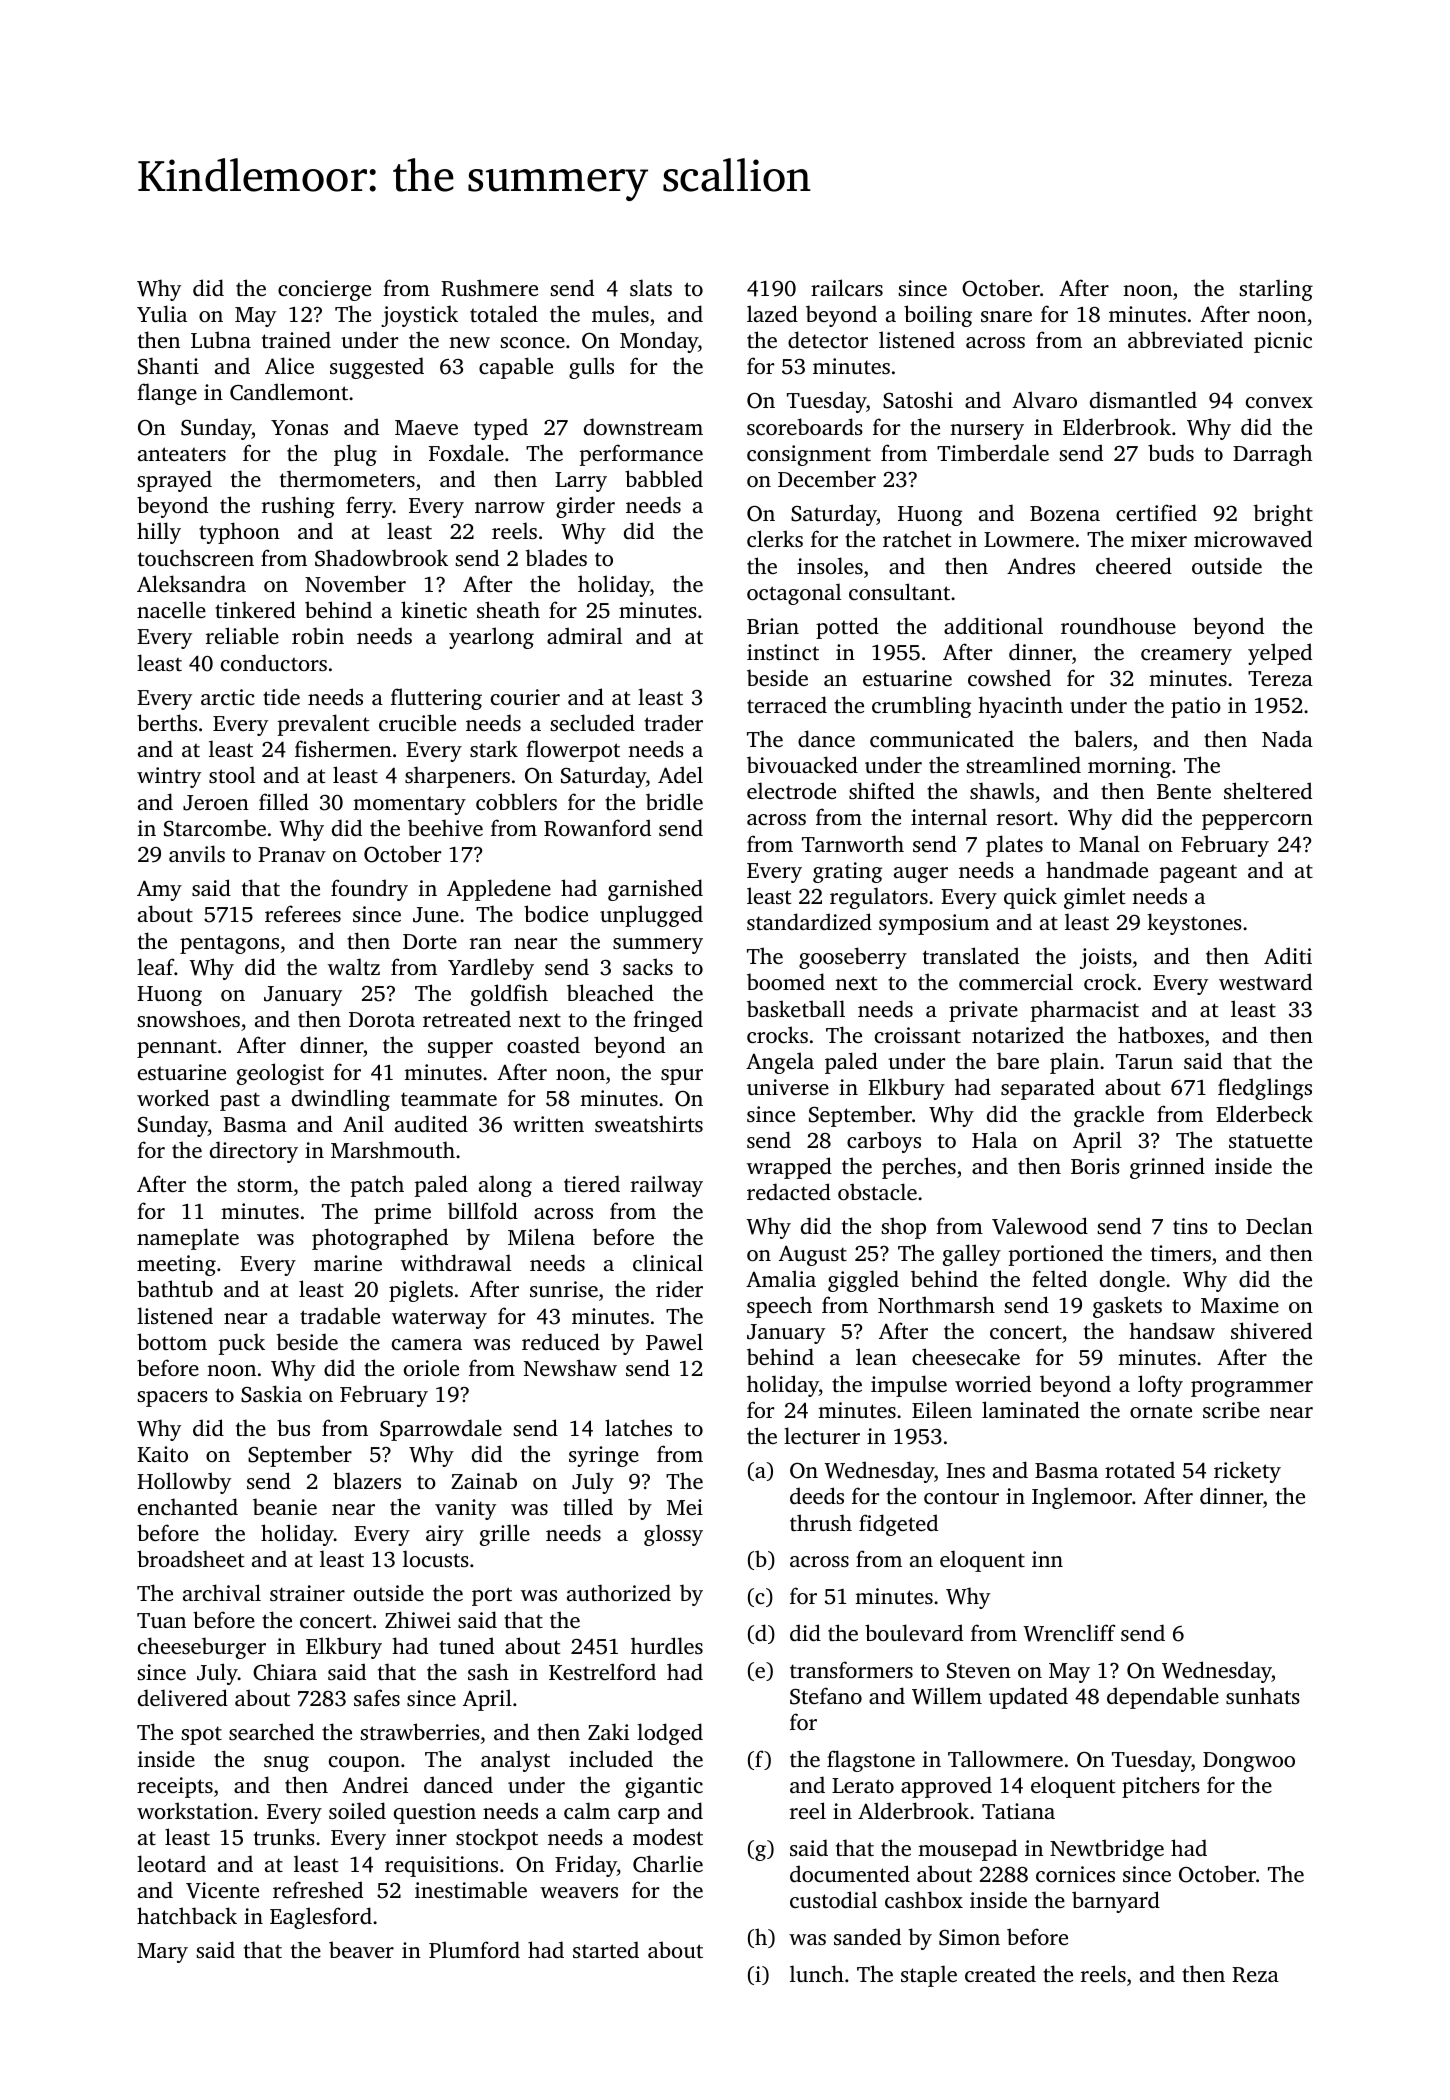 The height and width of the screenshot is (2100, 1450). What do you see at coordinates (791, 790) in the screenshot?
I see `electrode` at bounding box center [791, 790].
